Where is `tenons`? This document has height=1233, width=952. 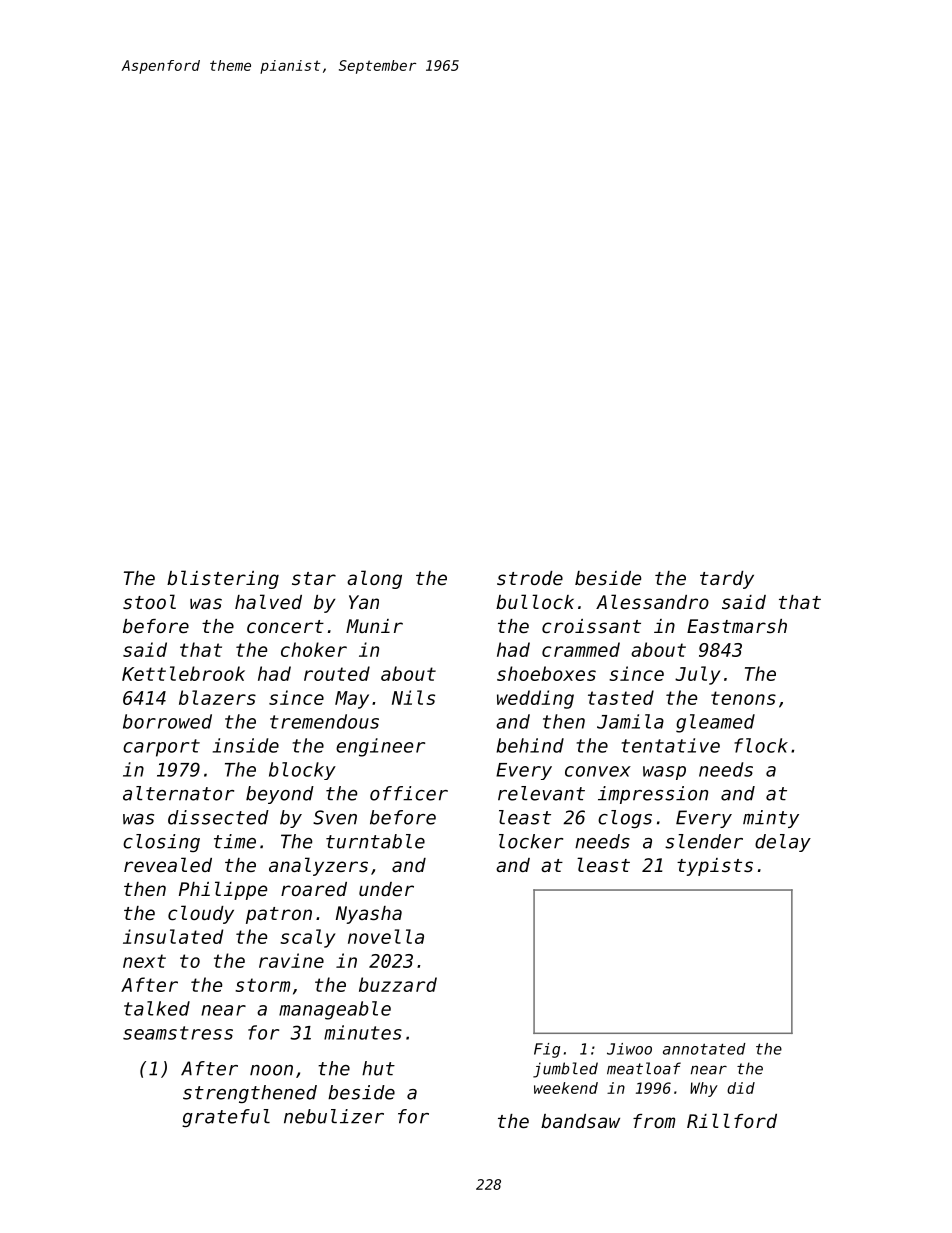
tenons is located at coordinates (743, 698).
